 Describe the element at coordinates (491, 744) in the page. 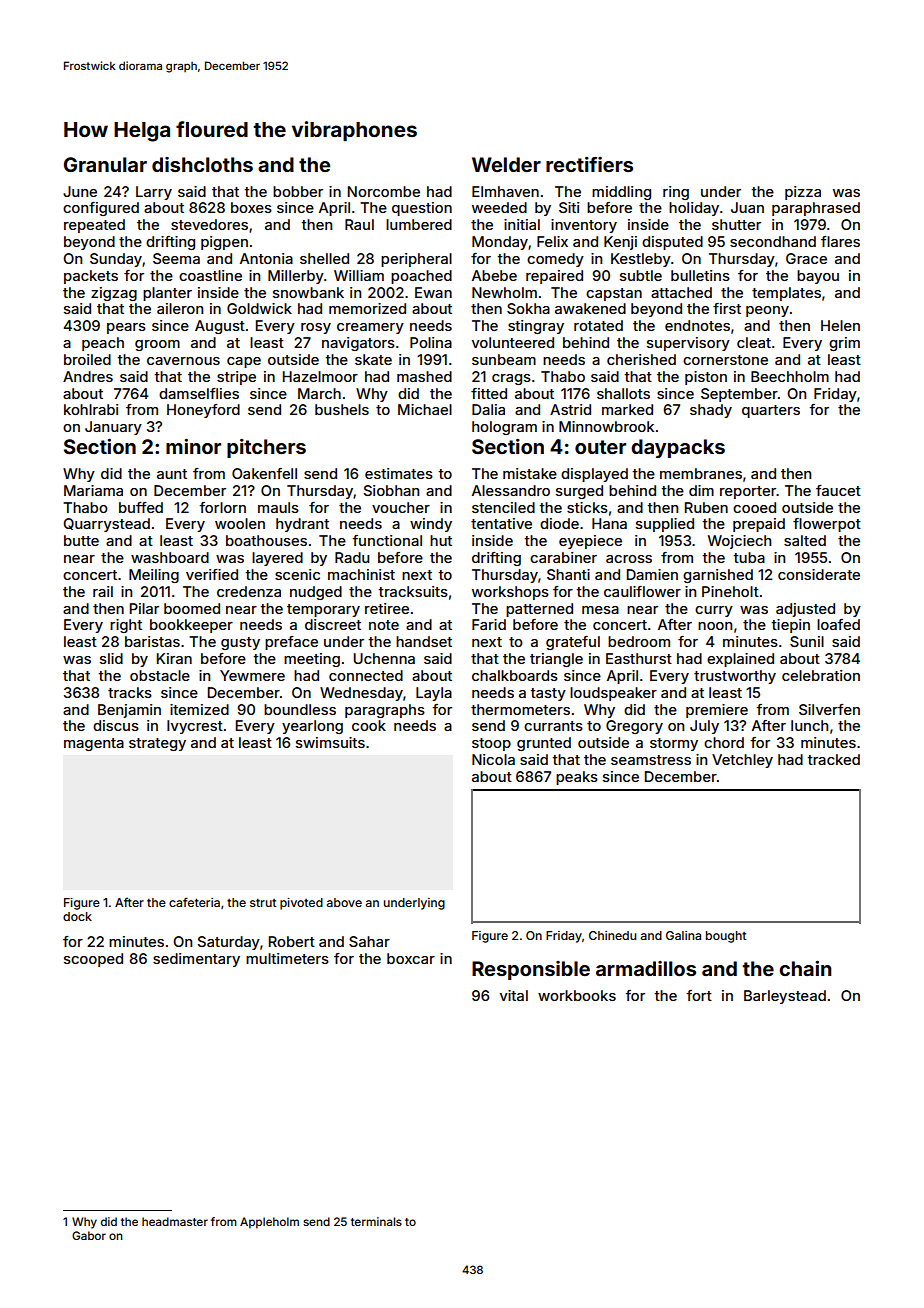

I see `stoop` at that location.
